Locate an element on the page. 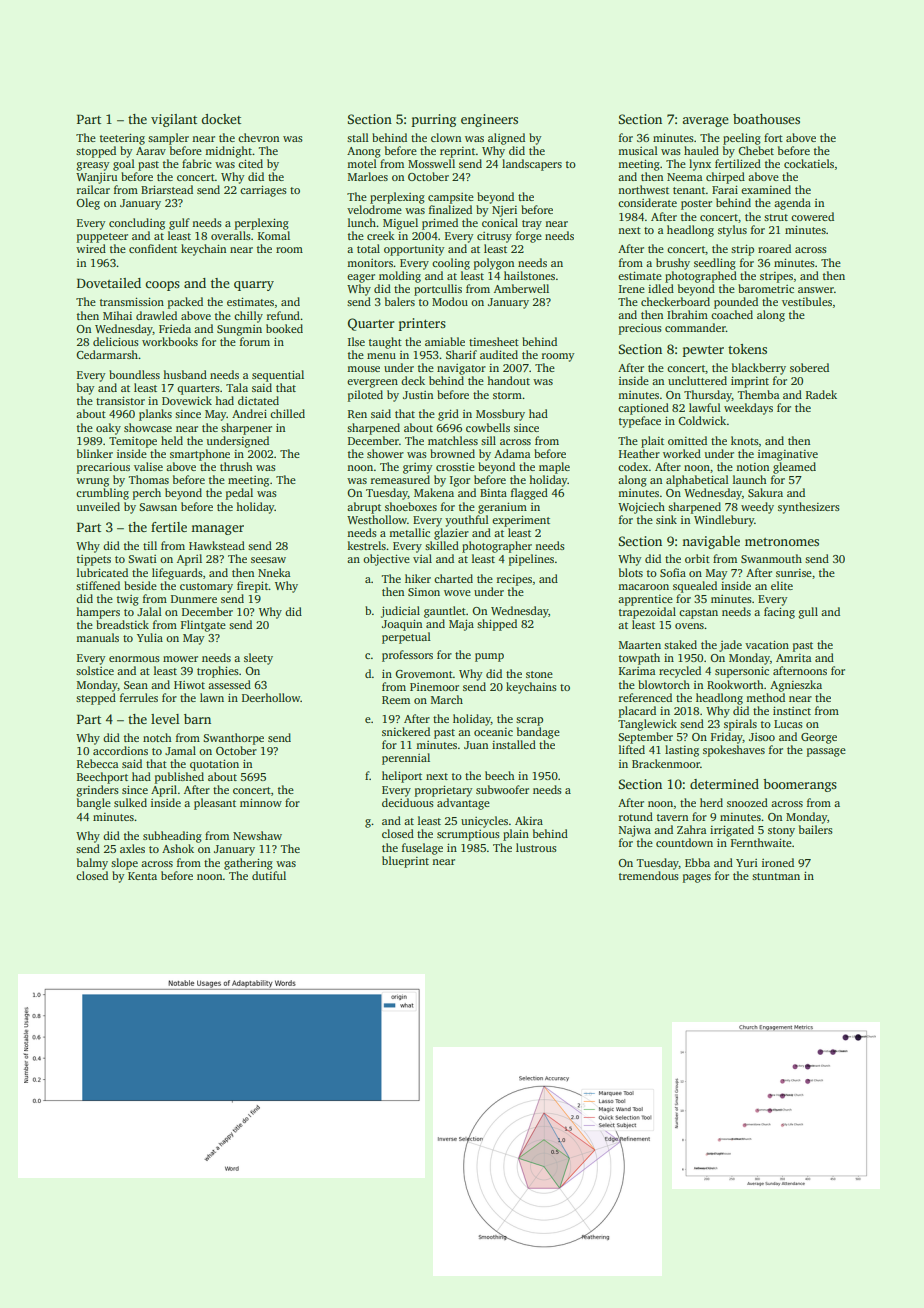 Image resolution: width=924 pixels, height=1308 pixels. photographer is located at coordinates (497, 547).
